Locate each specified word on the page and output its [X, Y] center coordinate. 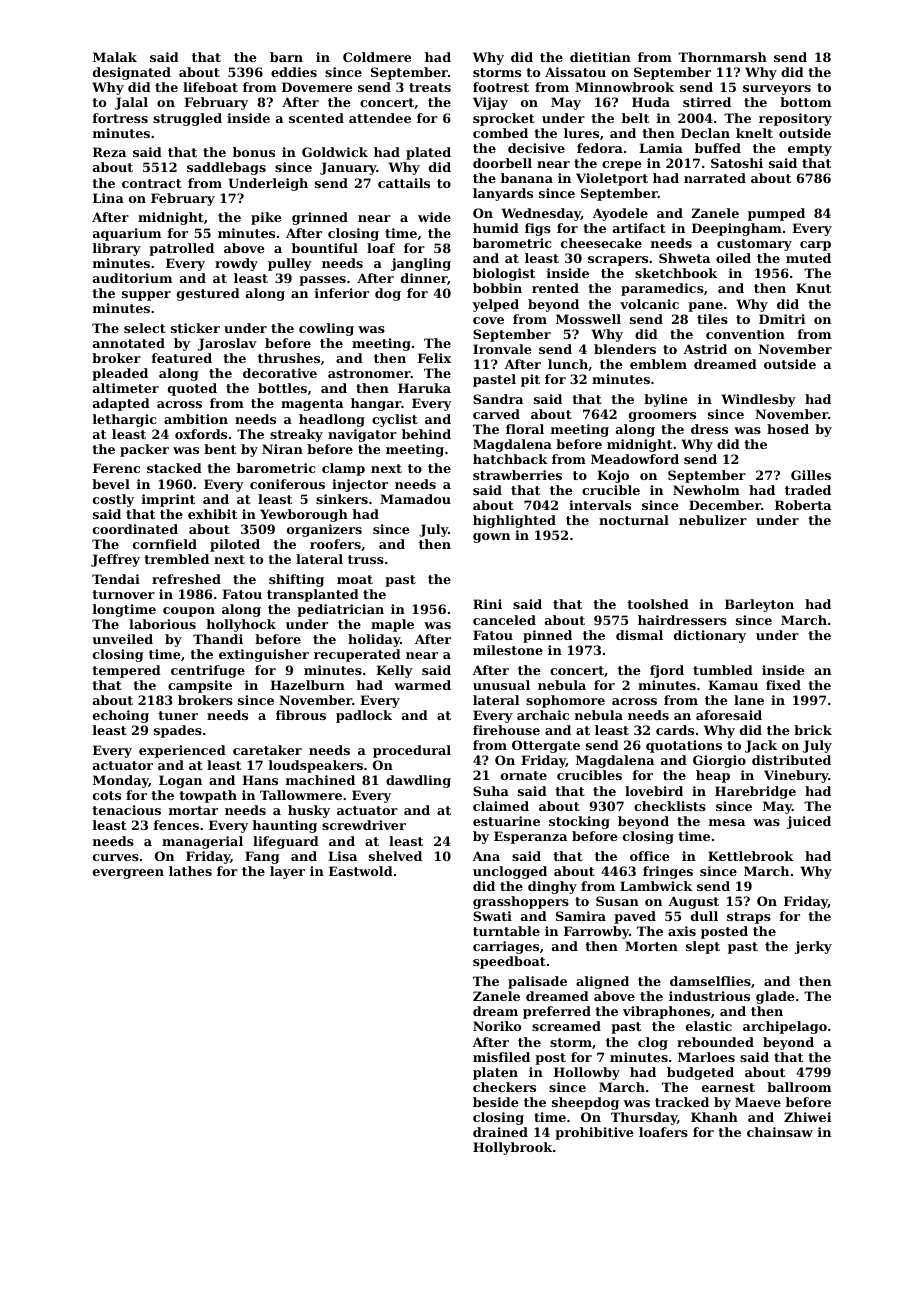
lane [749, 700]
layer [287, 872]
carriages [506, 947]
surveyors [777, 90]
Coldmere [377, 57]
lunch [568, 364]
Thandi [218, 639]
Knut [813, 288]
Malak [115, 57]
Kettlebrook [751, 856]
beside [495, 1102]
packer [144, 450]
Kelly [394, 671]
